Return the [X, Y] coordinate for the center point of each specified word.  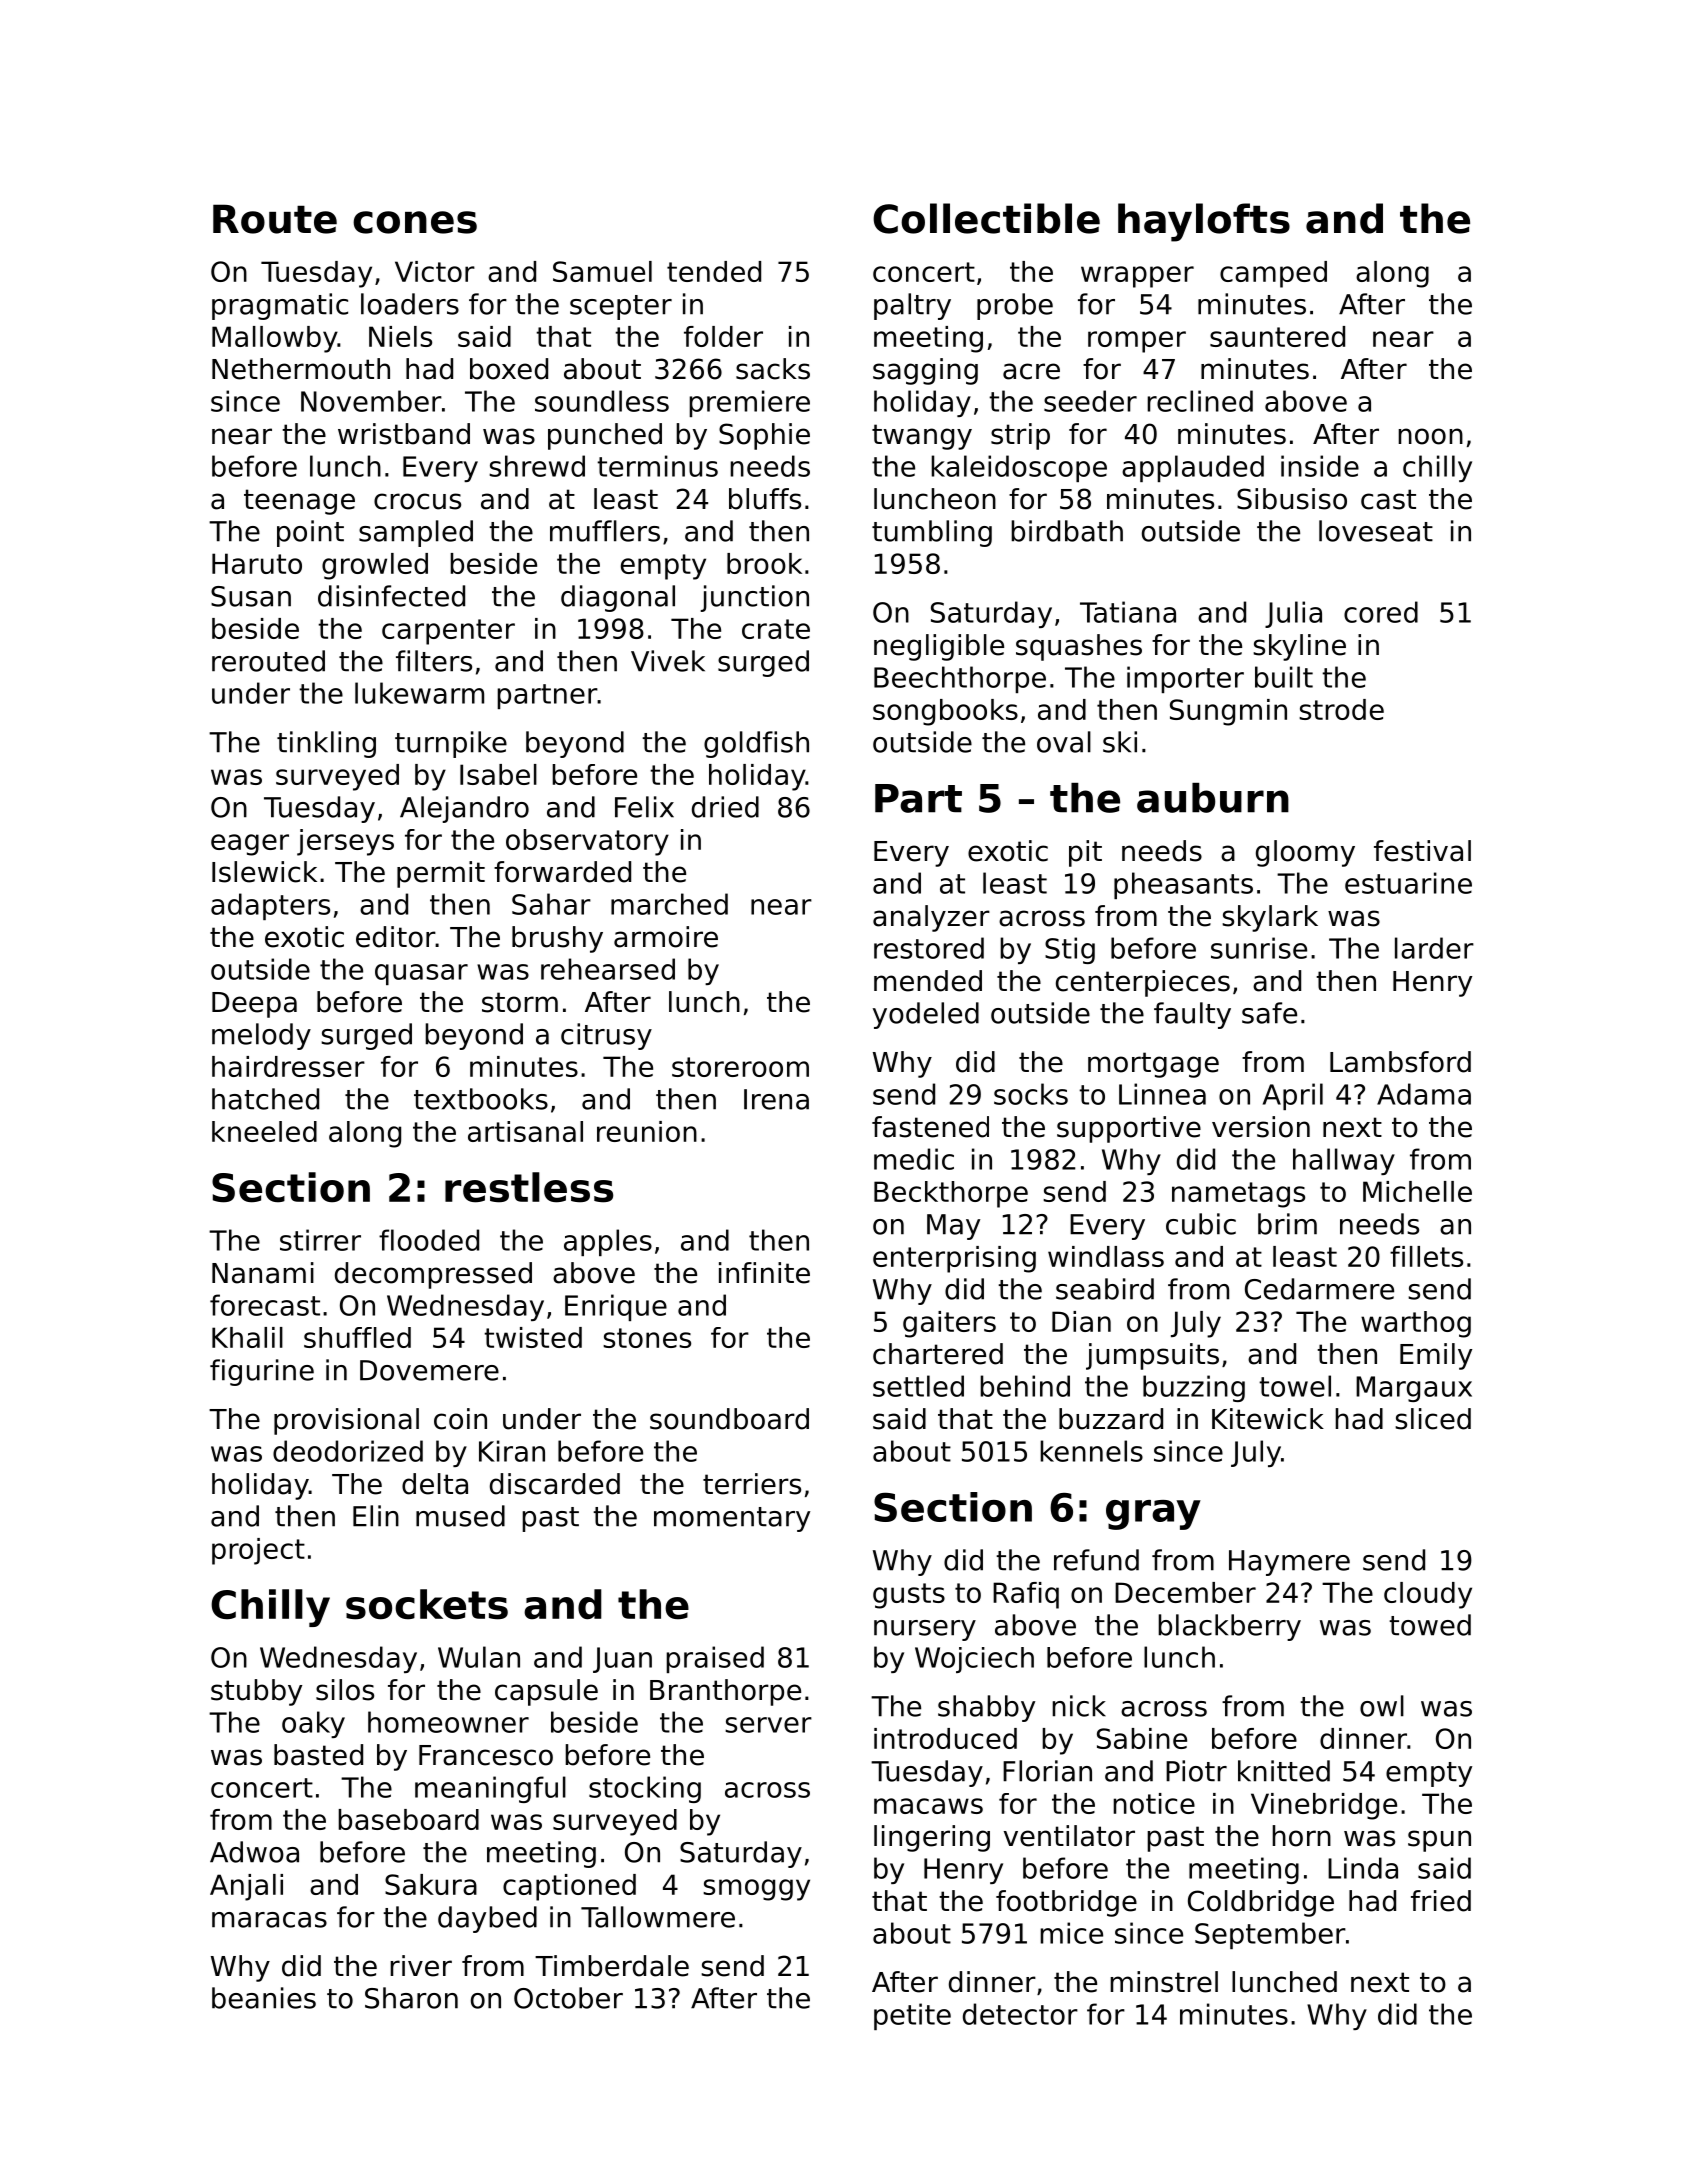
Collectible [986, 218]
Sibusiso [1292, 499]
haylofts [1204, 222]
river [421, 1966]
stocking [645, 1789]
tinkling [326, 744]
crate [776, 629]
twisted [533, 1337]
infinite [764, 1273]
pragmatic [280, 306]
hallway [1344, 1161]
